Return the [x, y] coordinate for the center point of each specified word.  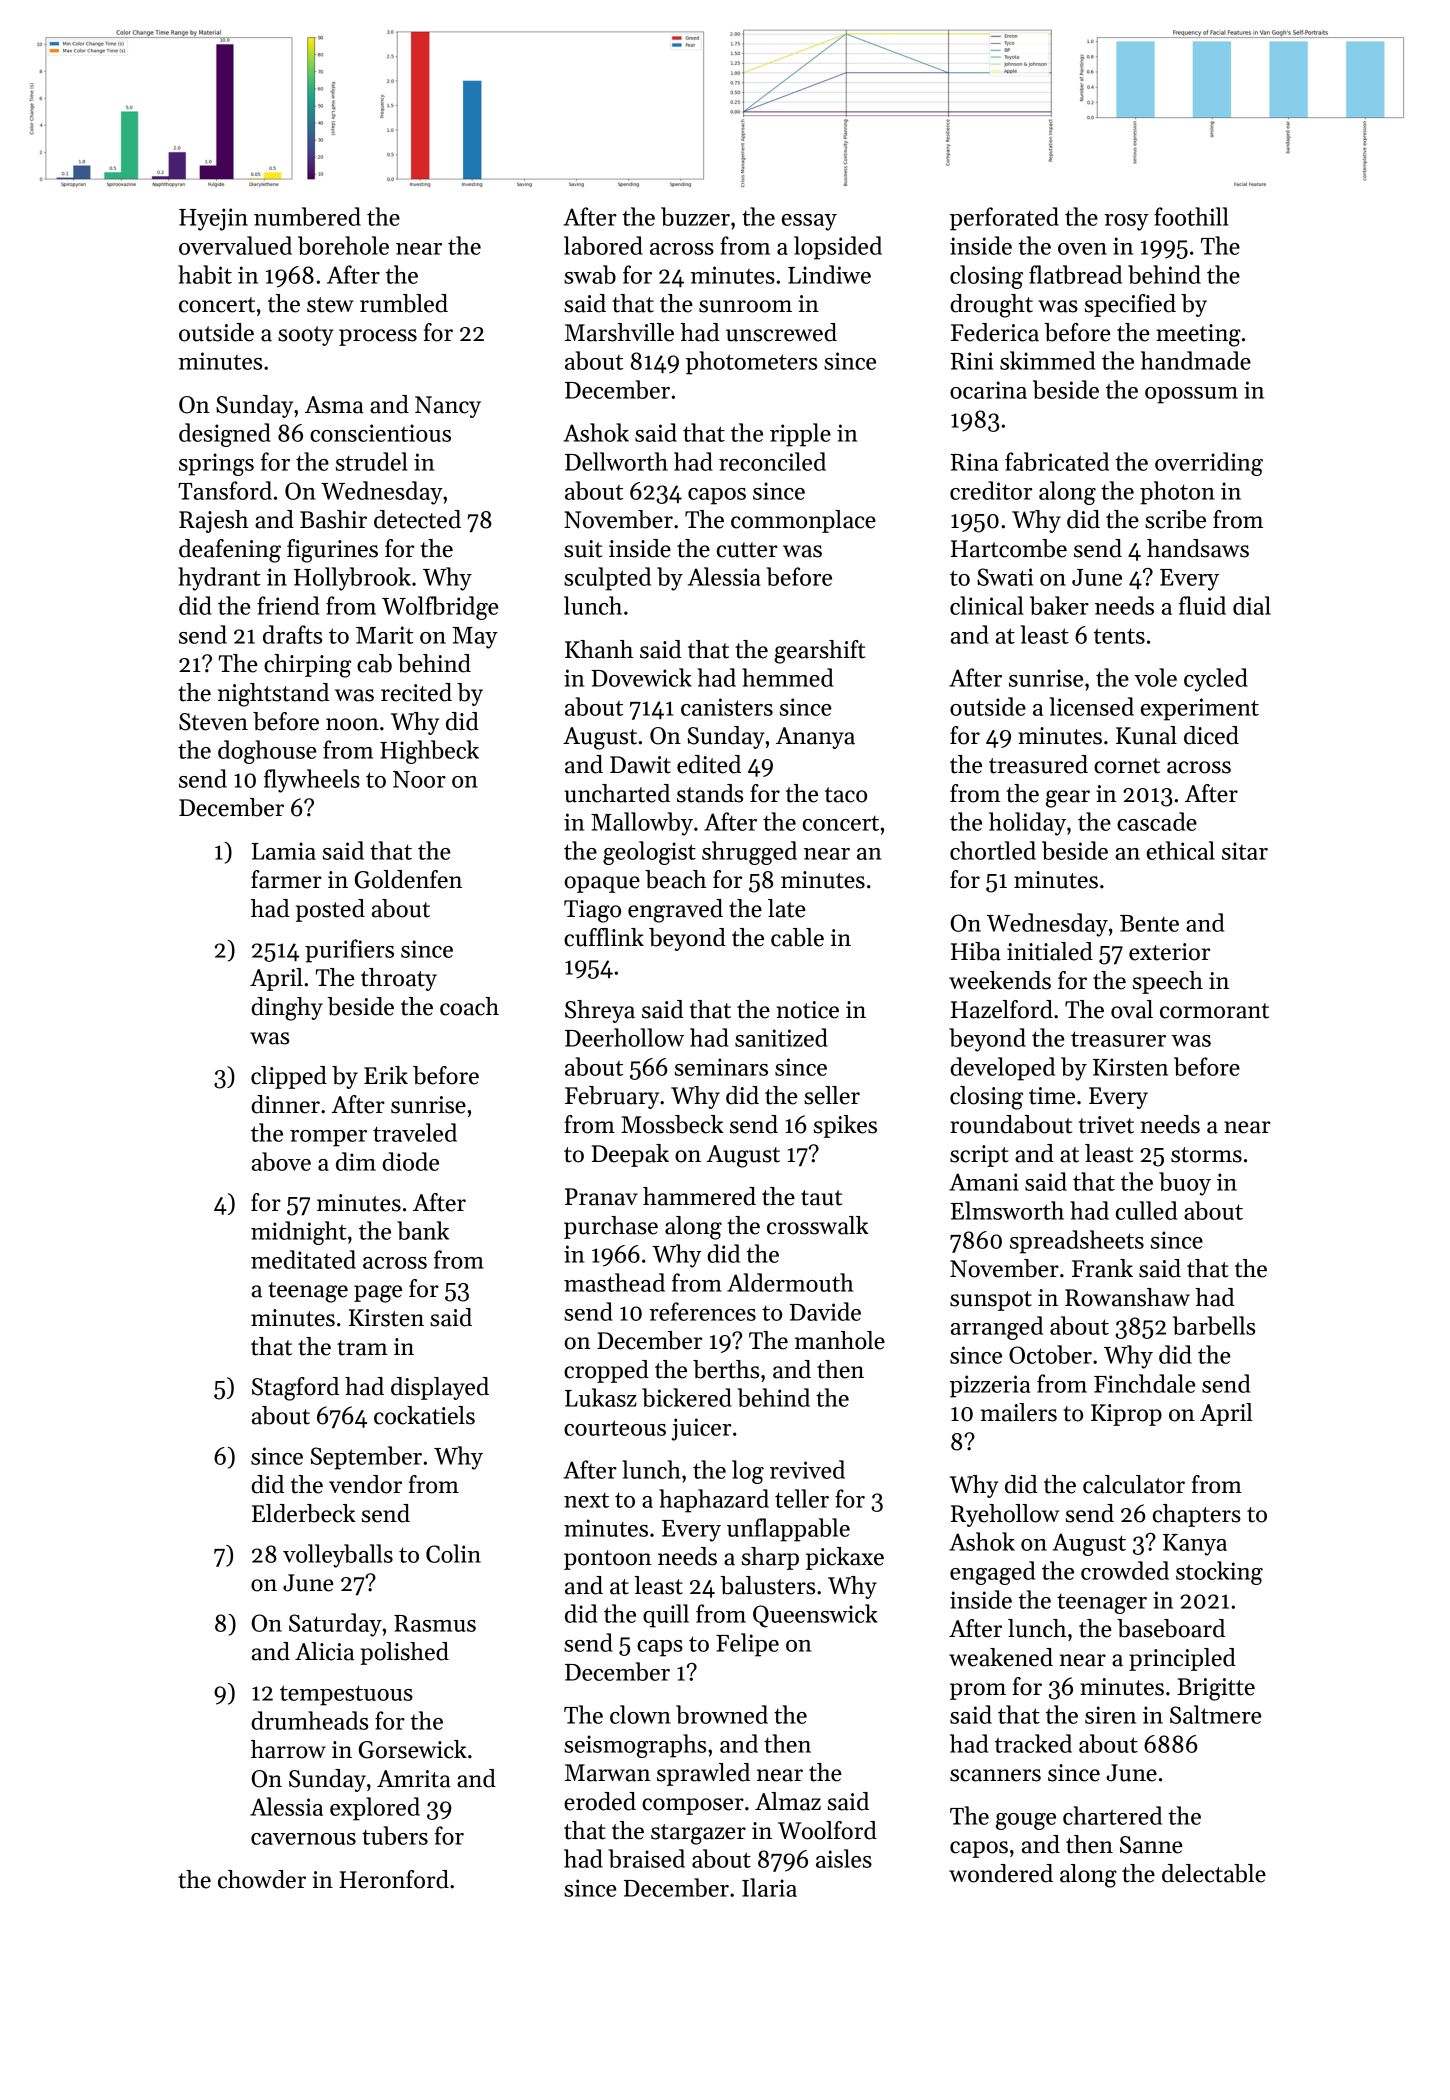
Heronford [394, 1879]
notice [808, 1010]
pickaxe [845, 1558]
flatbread [1075, 274]
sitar [1245, 851]
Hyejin [213, 219]
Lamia [284, 851]
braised [646, 1858]
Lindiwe [829, 274]
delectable [1214, 1873]
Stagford [295, 1389]
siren [1110, 1715]
